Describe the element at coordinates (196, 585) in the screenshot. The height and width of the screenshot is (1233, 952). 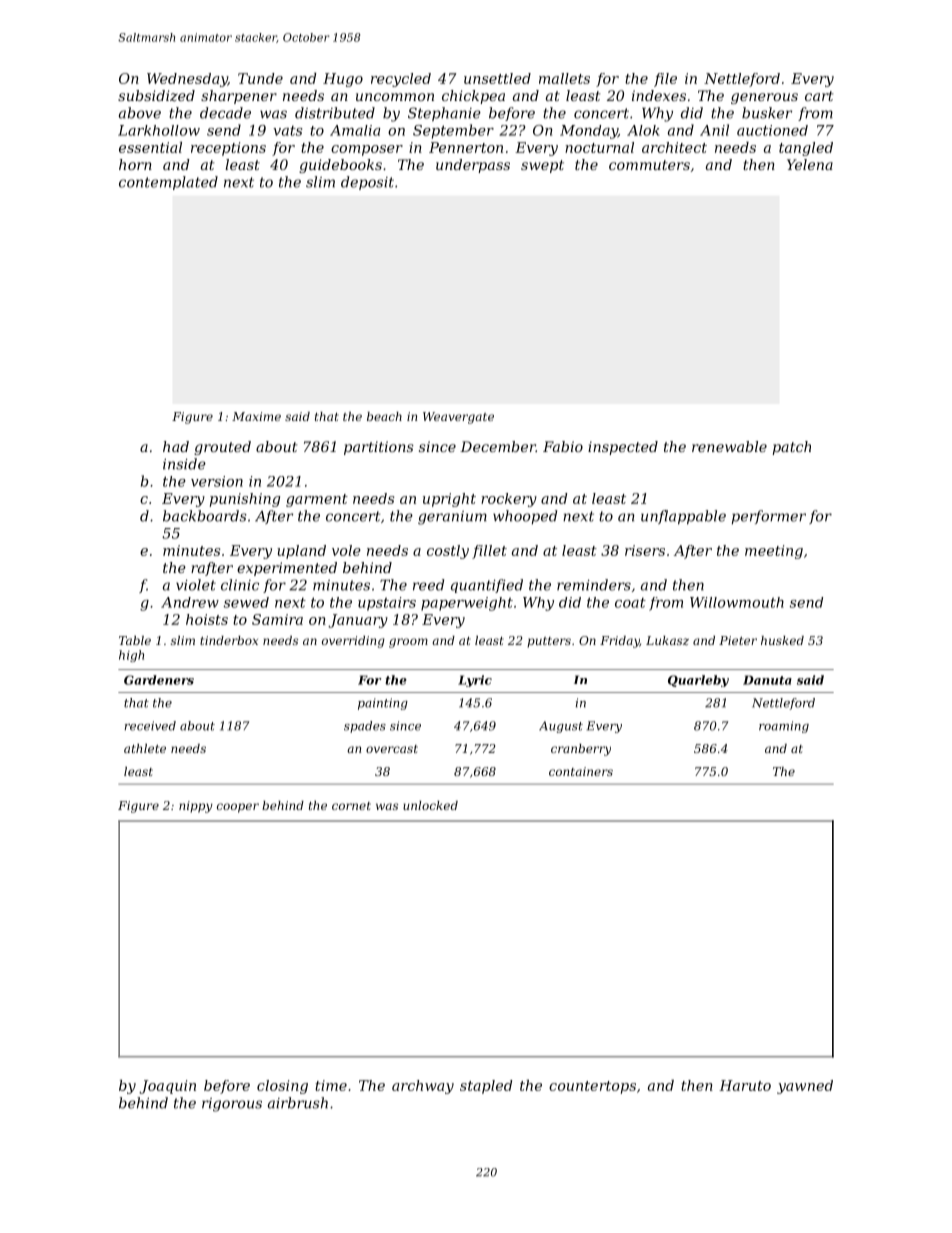
I see `violet` at that location.
